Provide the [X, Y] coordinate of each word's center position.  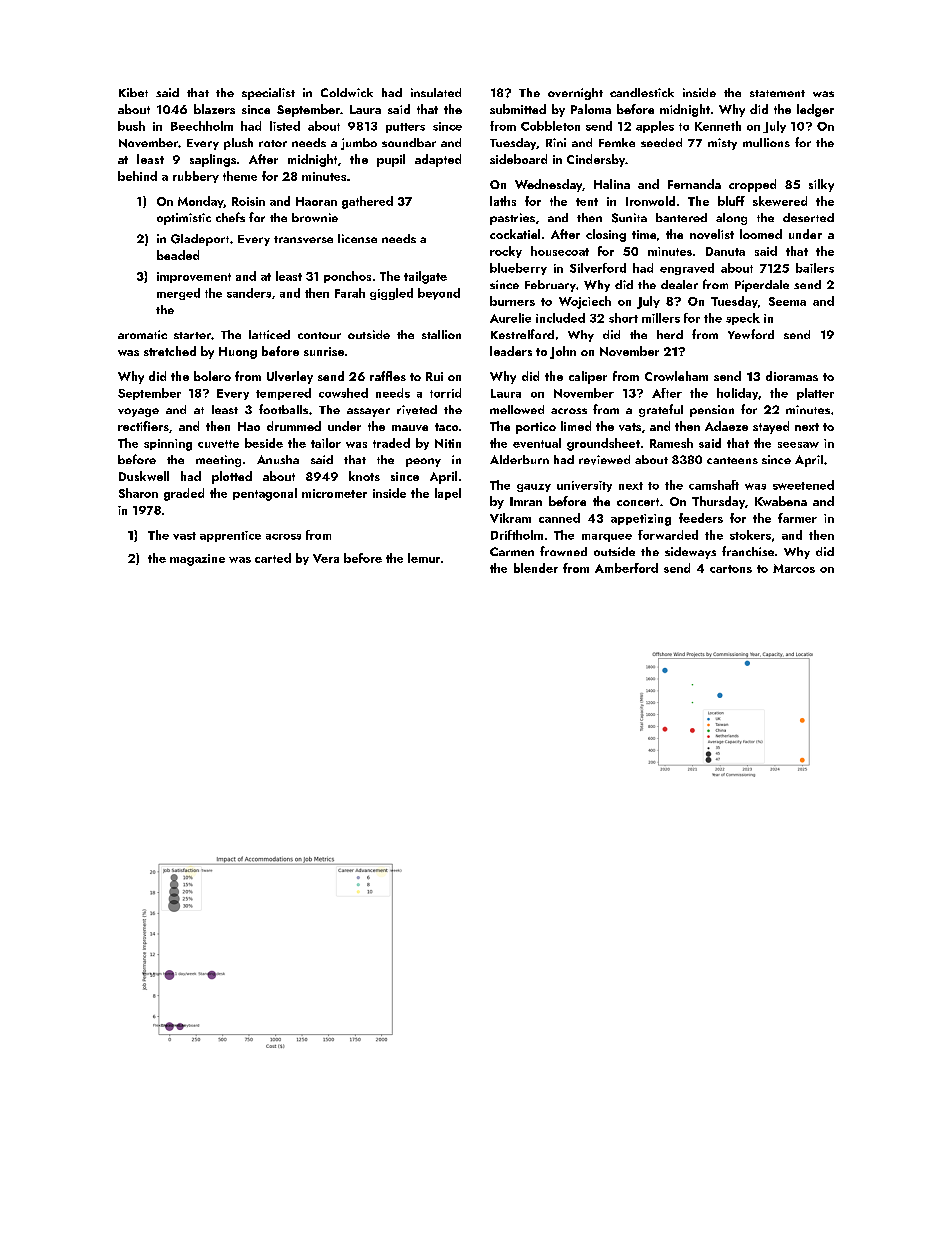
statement [777, 93]
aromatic [142, 334]
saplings [213, 160]
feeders [701, 518]
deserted [808, 217]
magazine [197, 560]
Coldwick [347, 92]
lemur [424, 558]
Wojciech [585, 302]
